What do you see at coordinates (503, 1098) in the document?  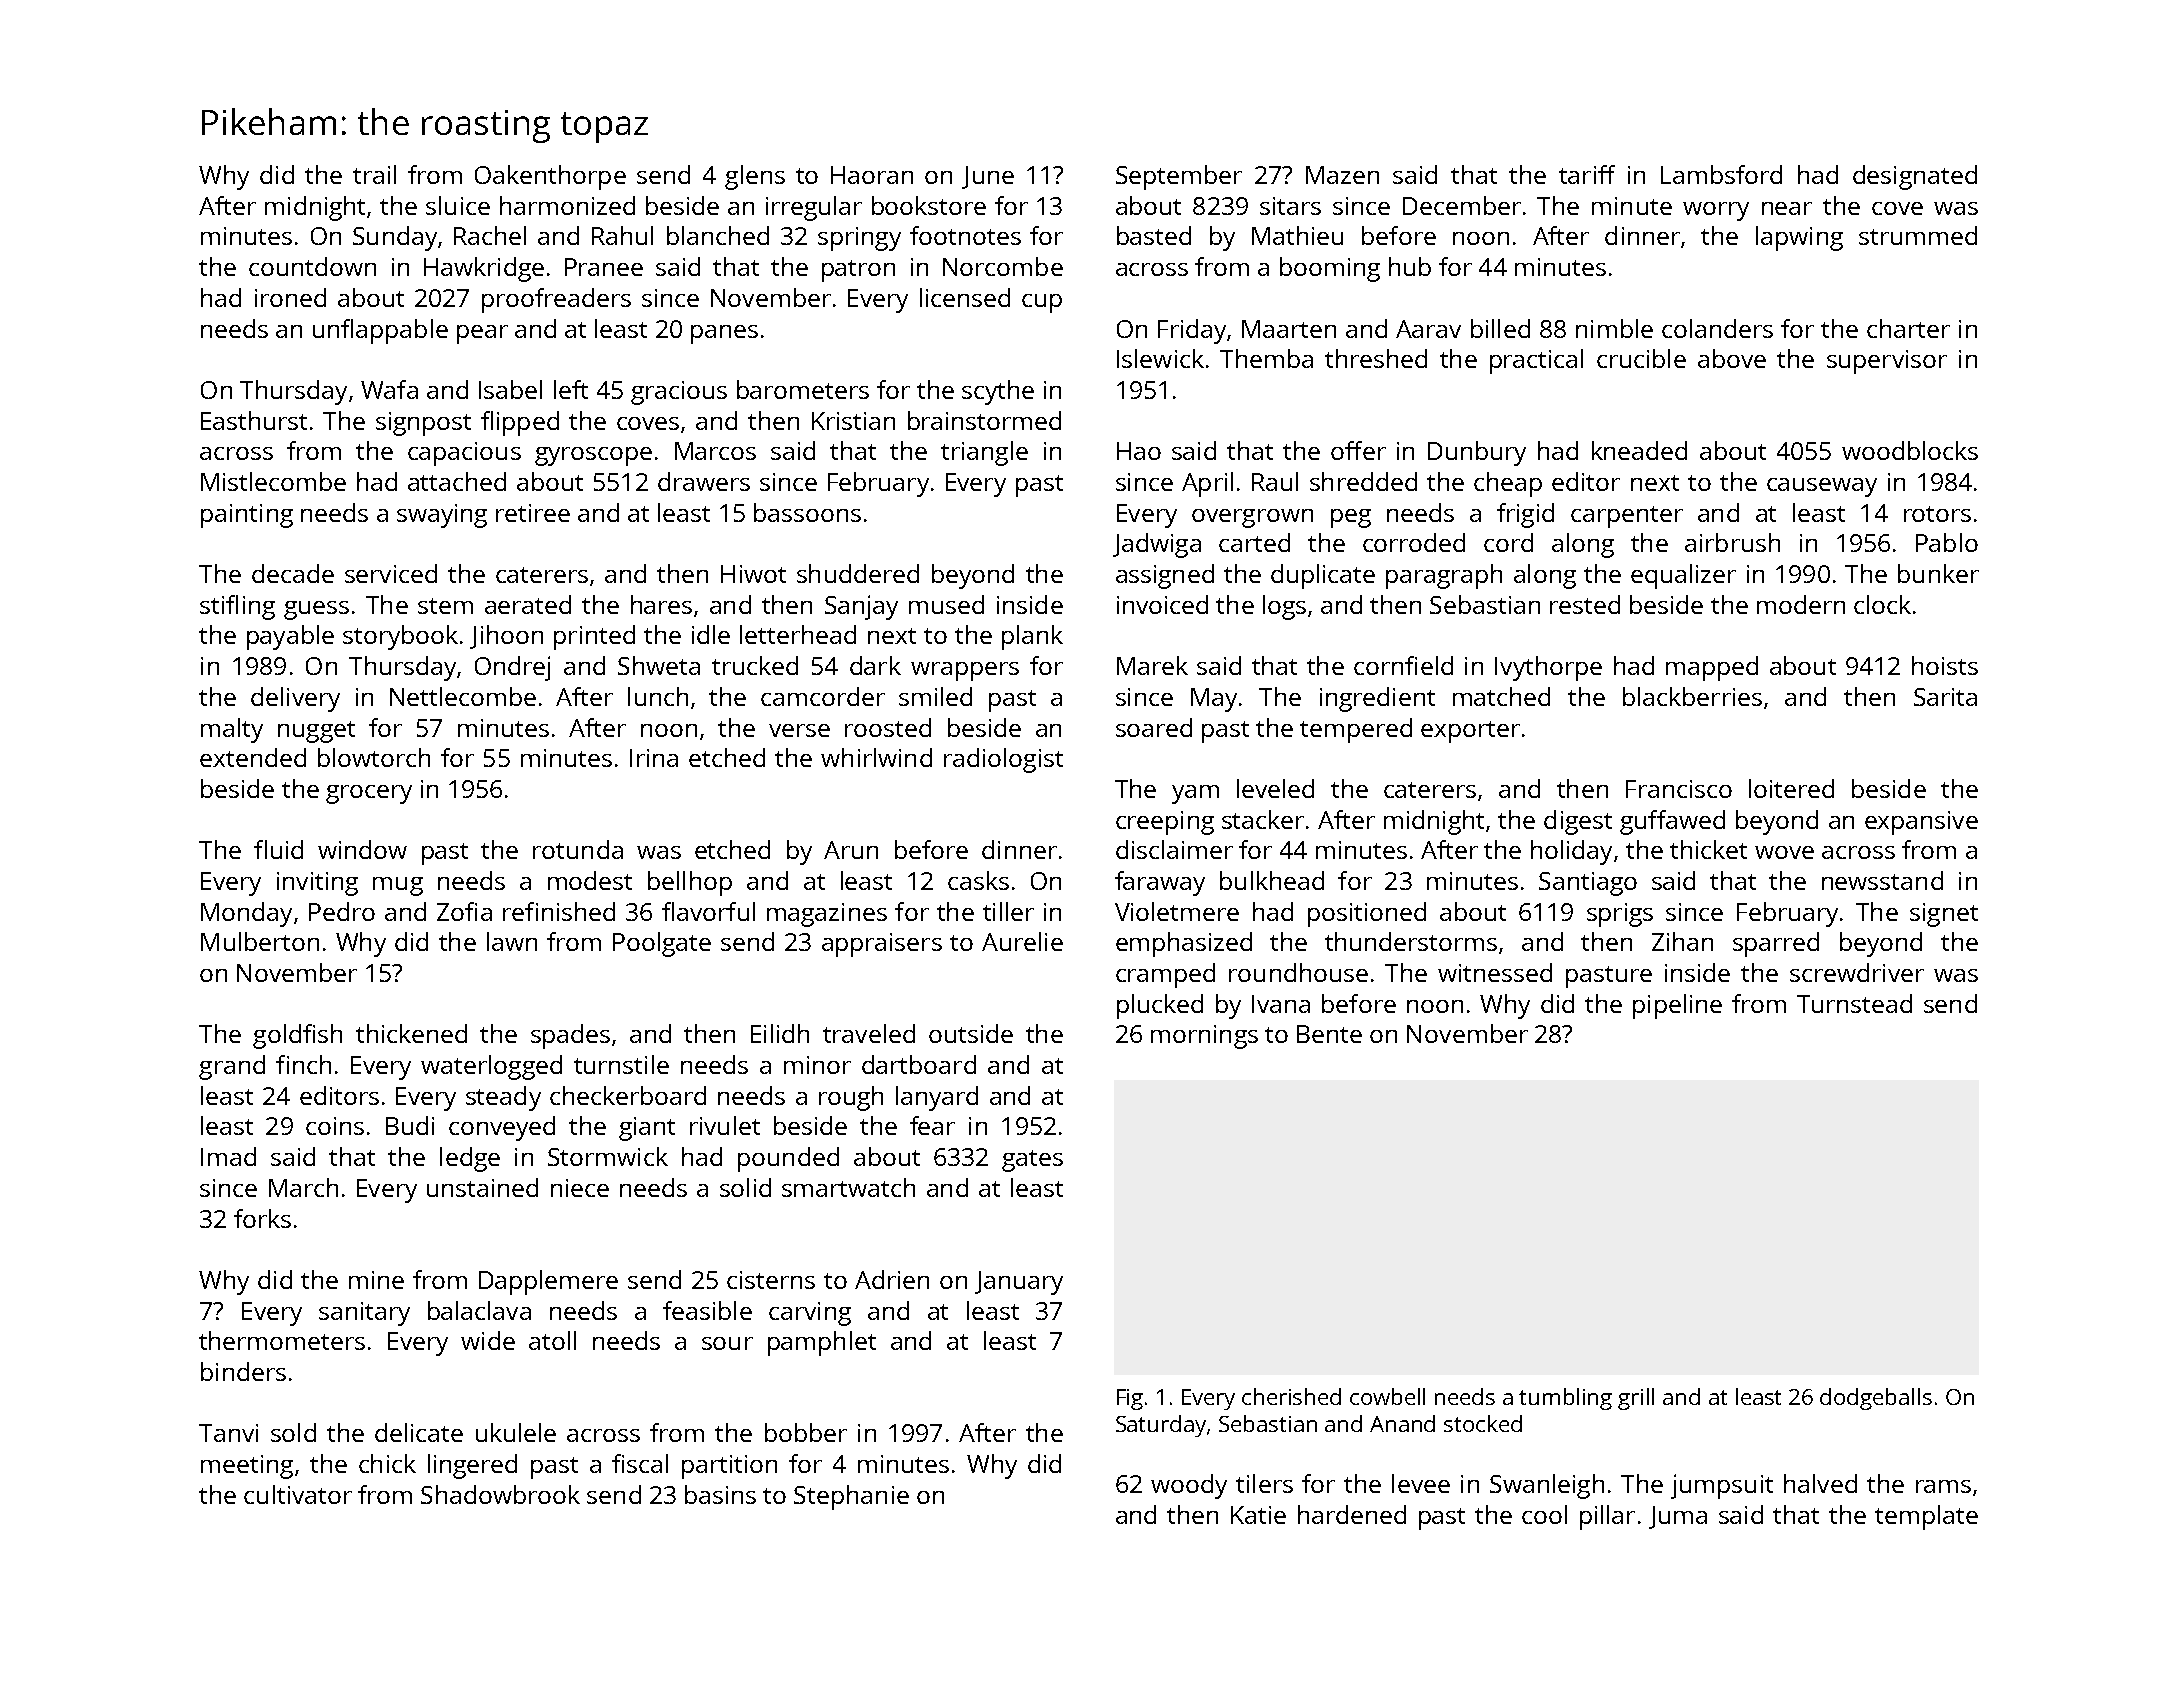 I see `steady` at bounding box center [503, 1098].
